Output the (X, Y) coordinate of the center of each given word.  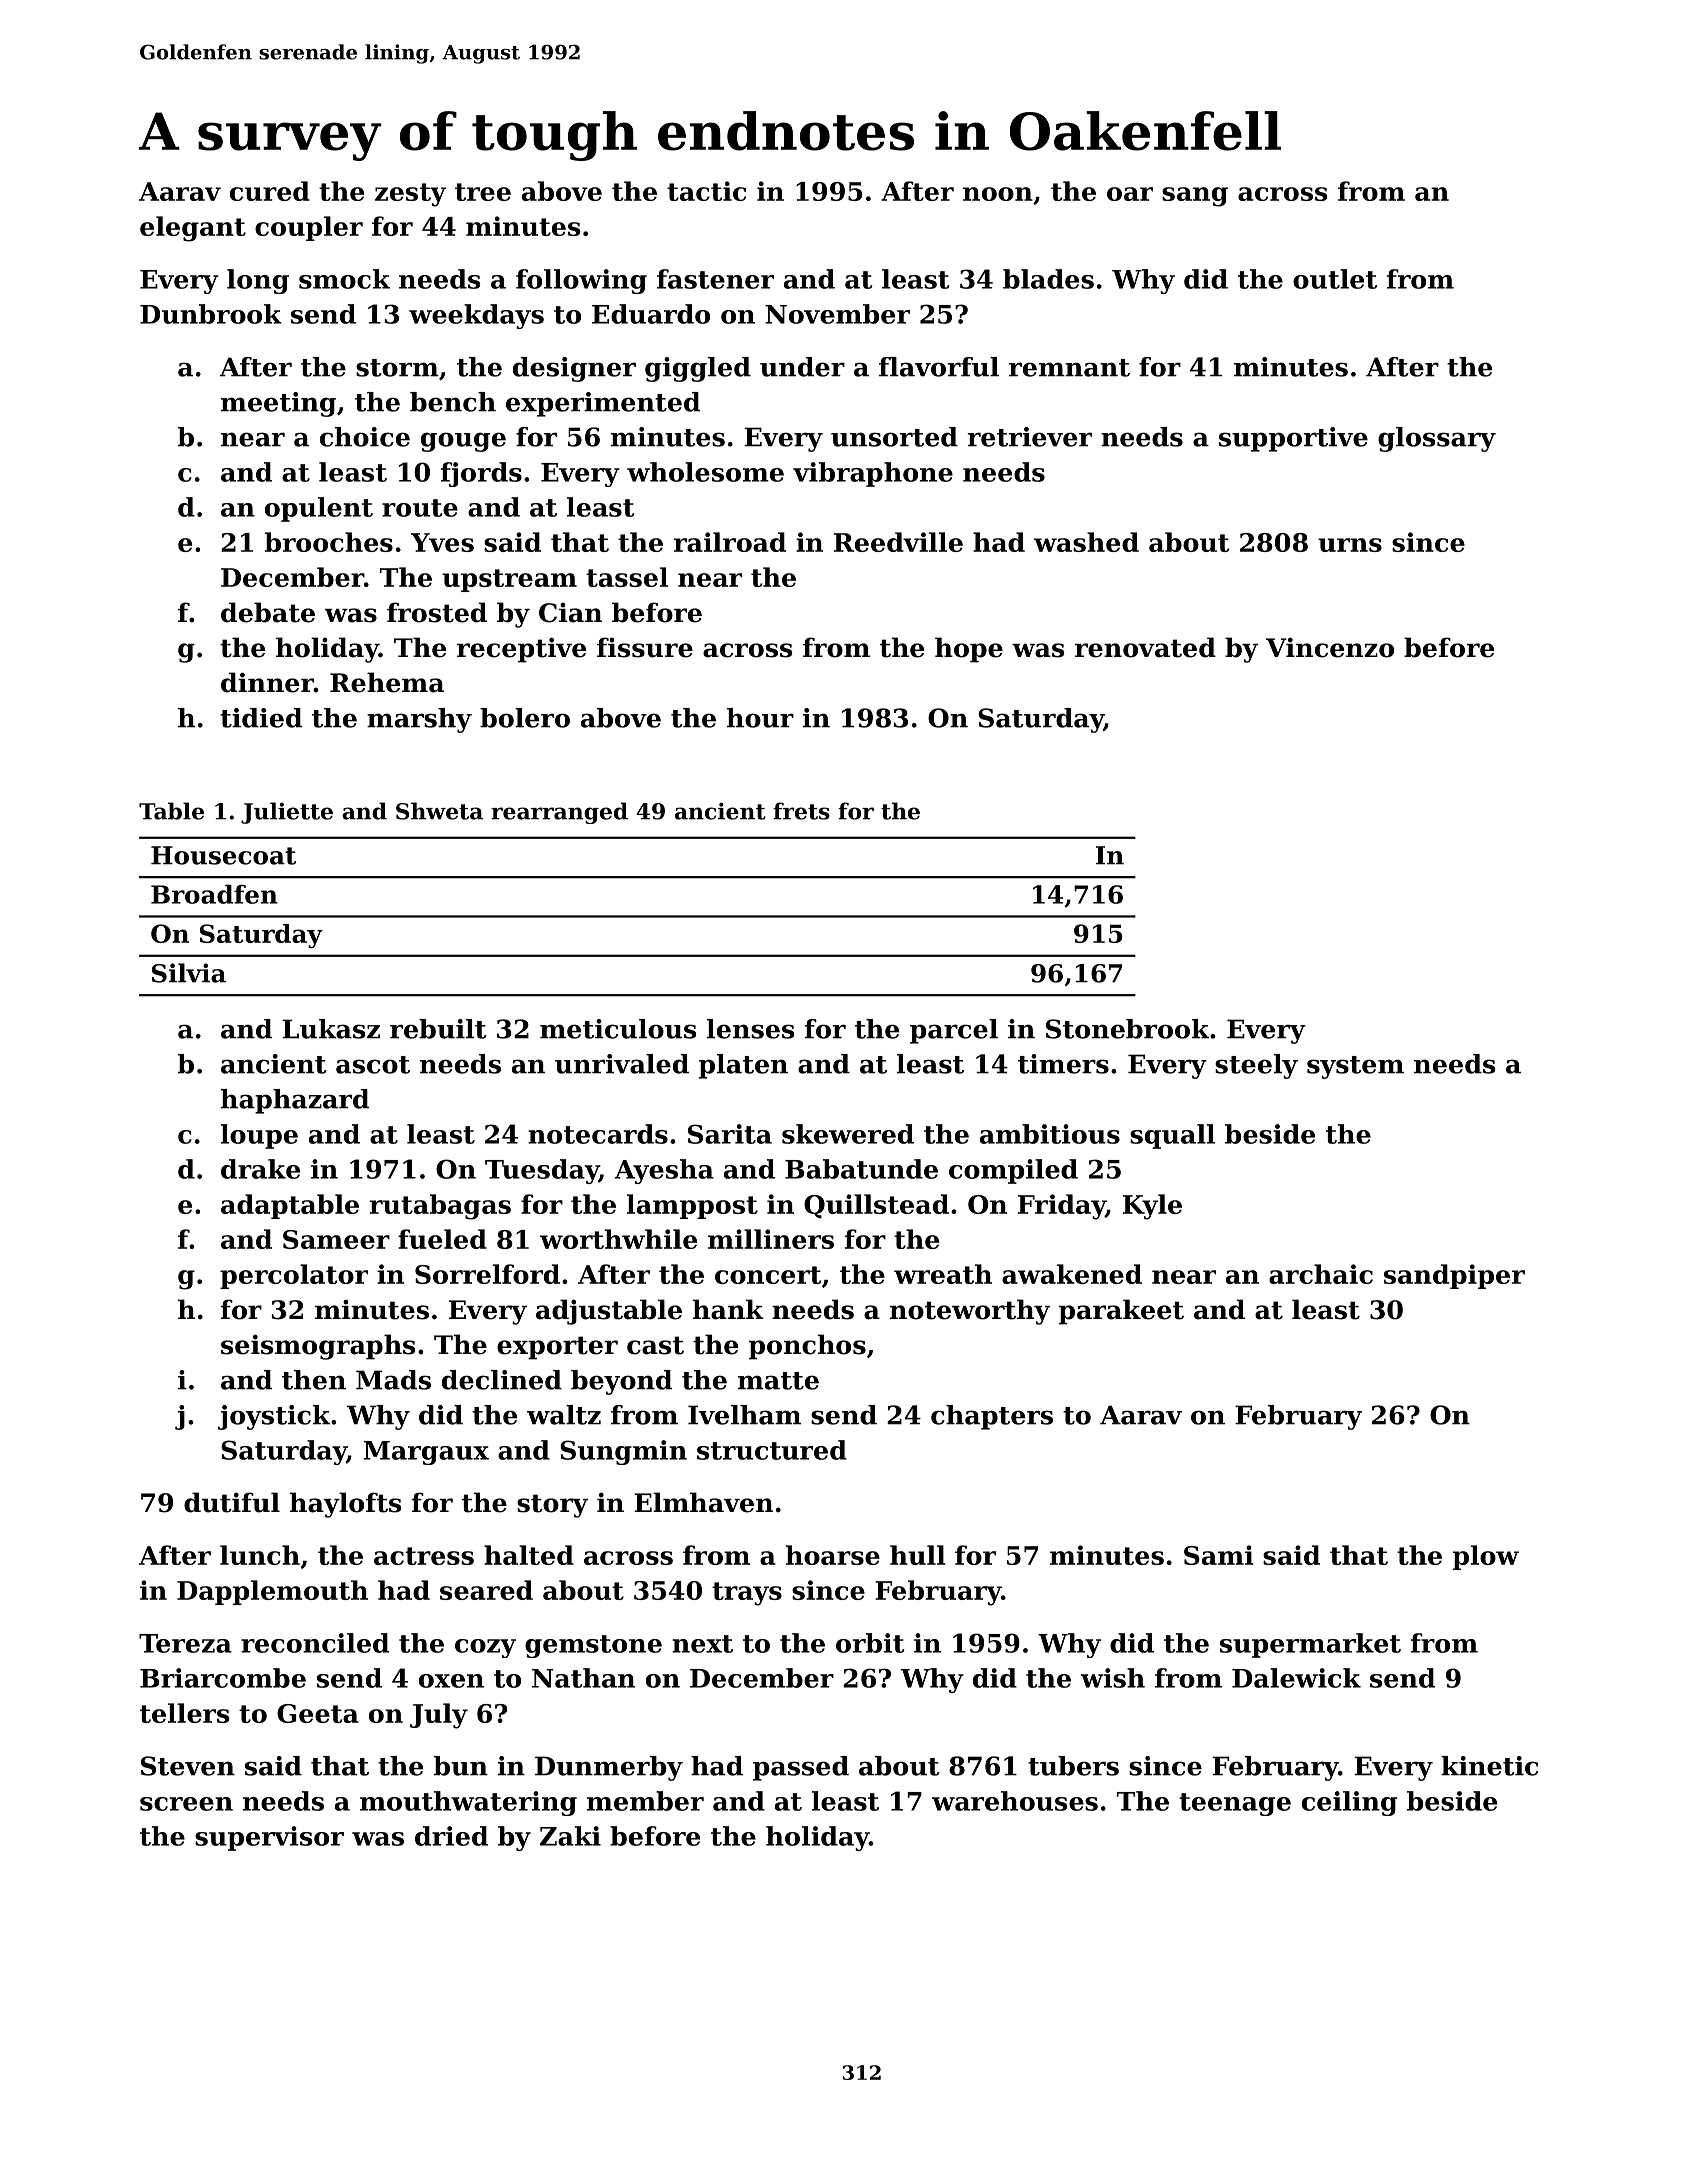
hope (969, 650)
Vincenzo (1330, 647)
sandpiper (1454, 1276)
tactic (706, 191)
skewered (848, 1134)
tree (483, 192)
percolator (294, 1276)
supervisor (269, 1838)
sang (1195, 197)
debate (268, 612)
